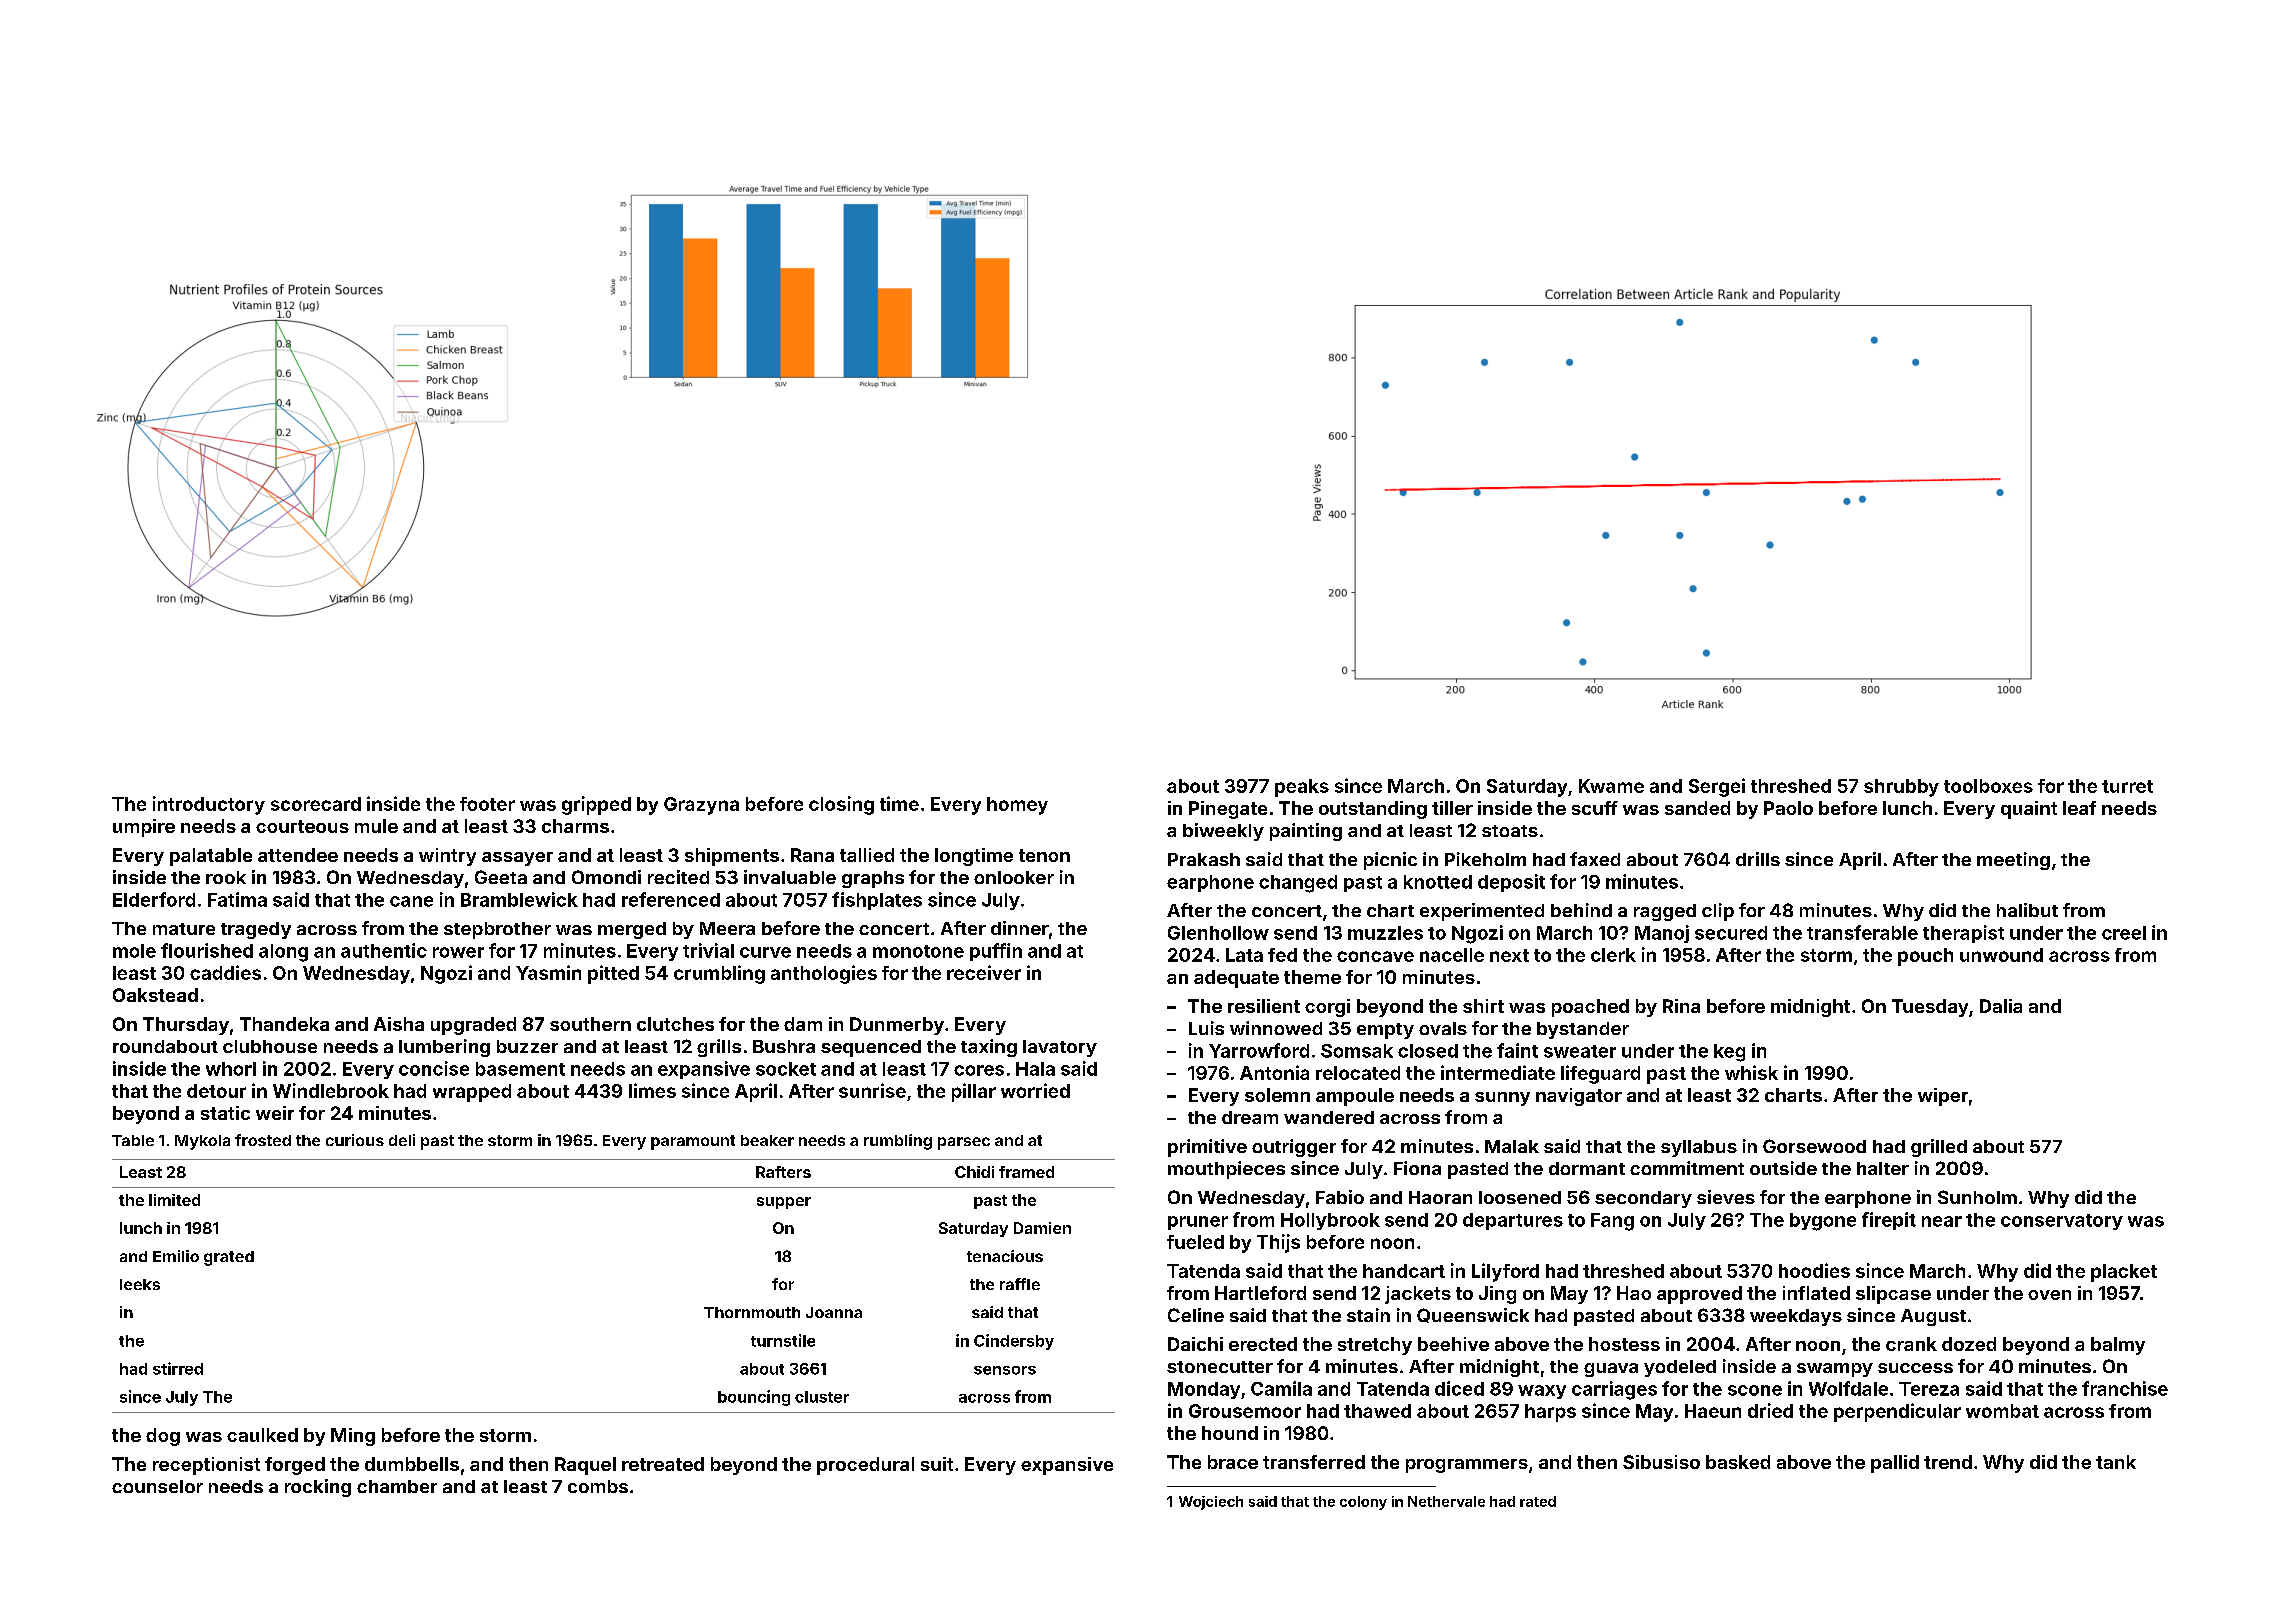 This screenshot has width=2282, height=1614. I want to click on wombat, so click(2002, 1411).
